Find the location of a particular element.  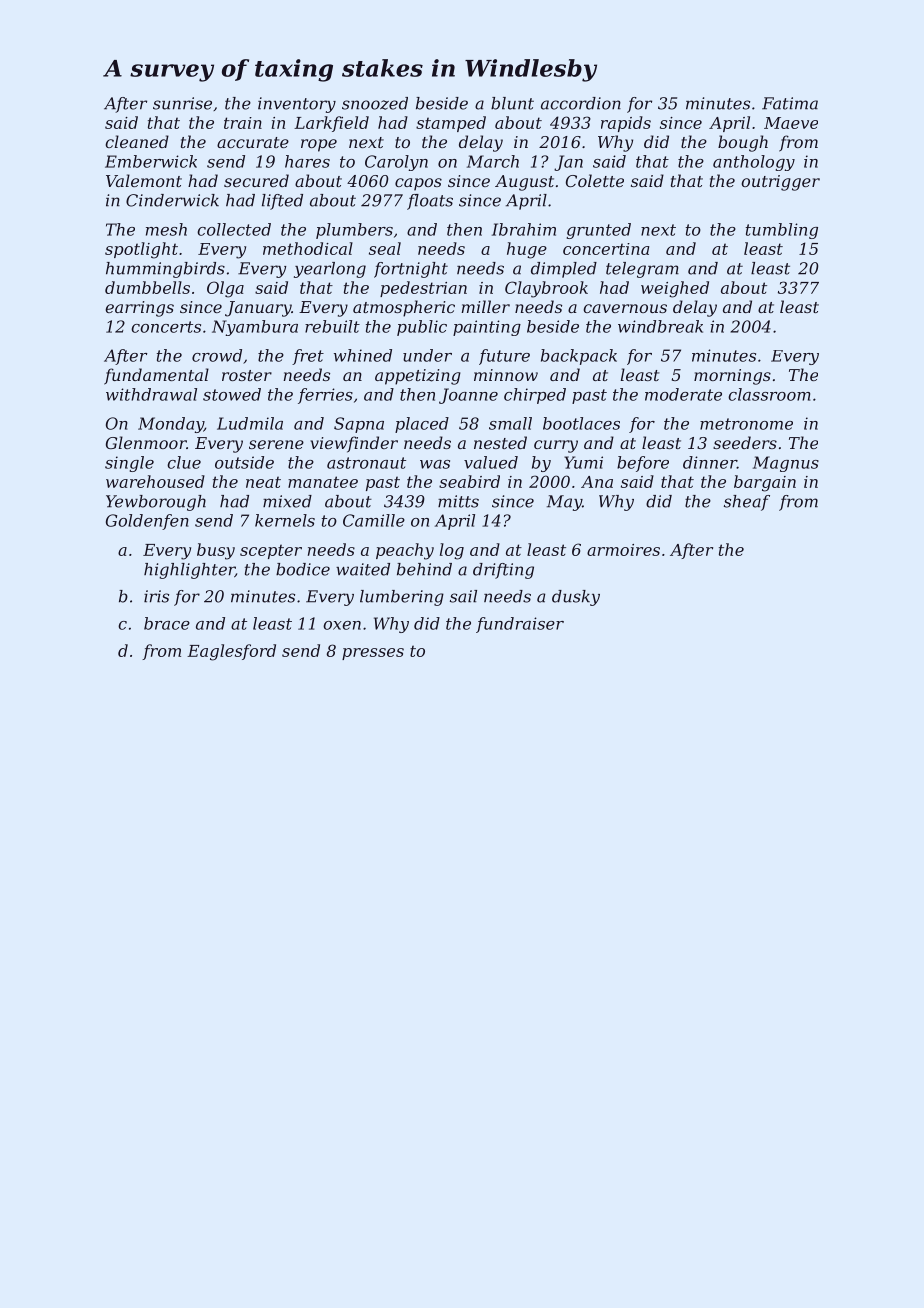

roster is located at coordinates (247, 375).
